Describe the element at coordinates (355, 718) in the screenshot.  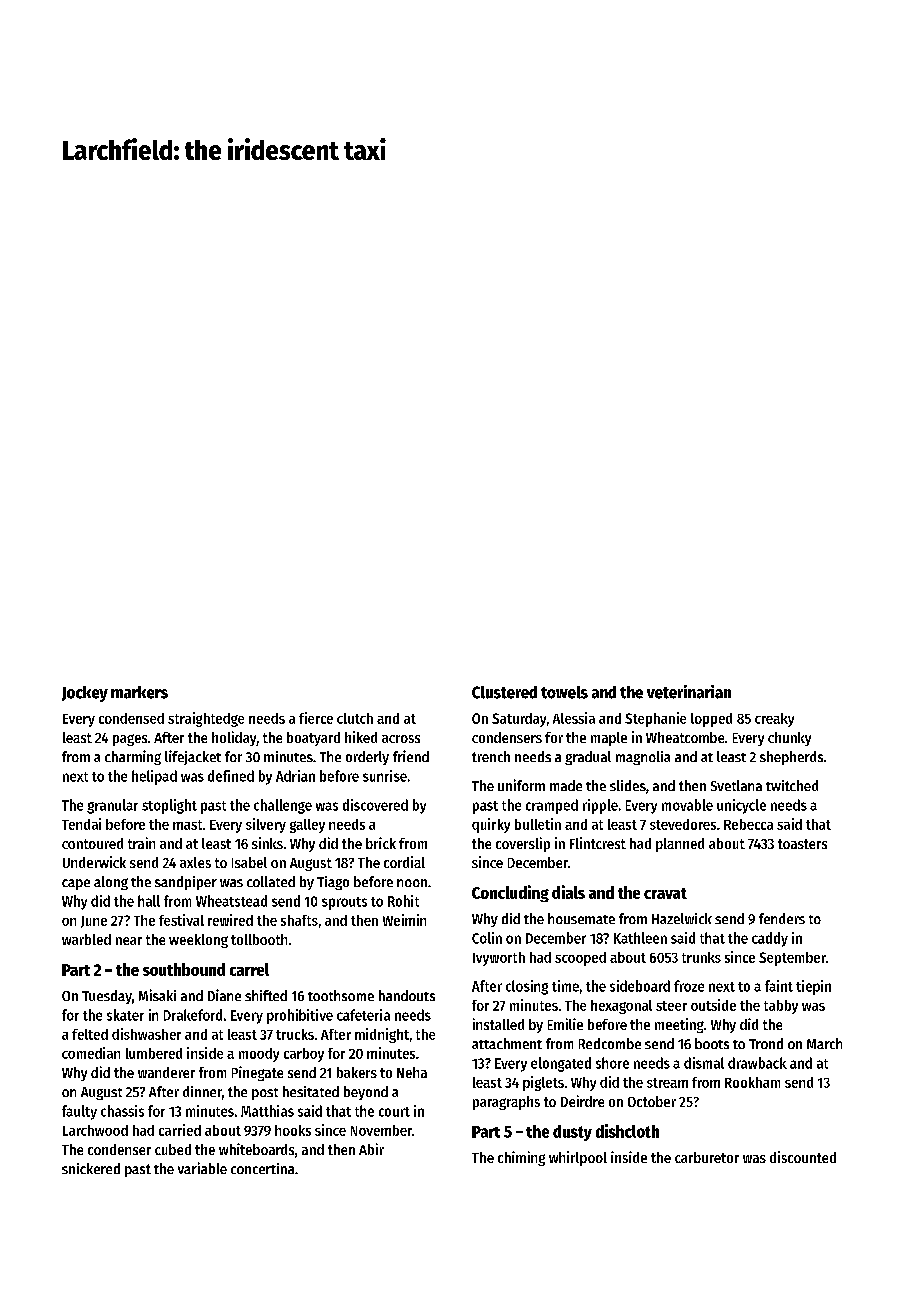
I see `clutch` at that location.
